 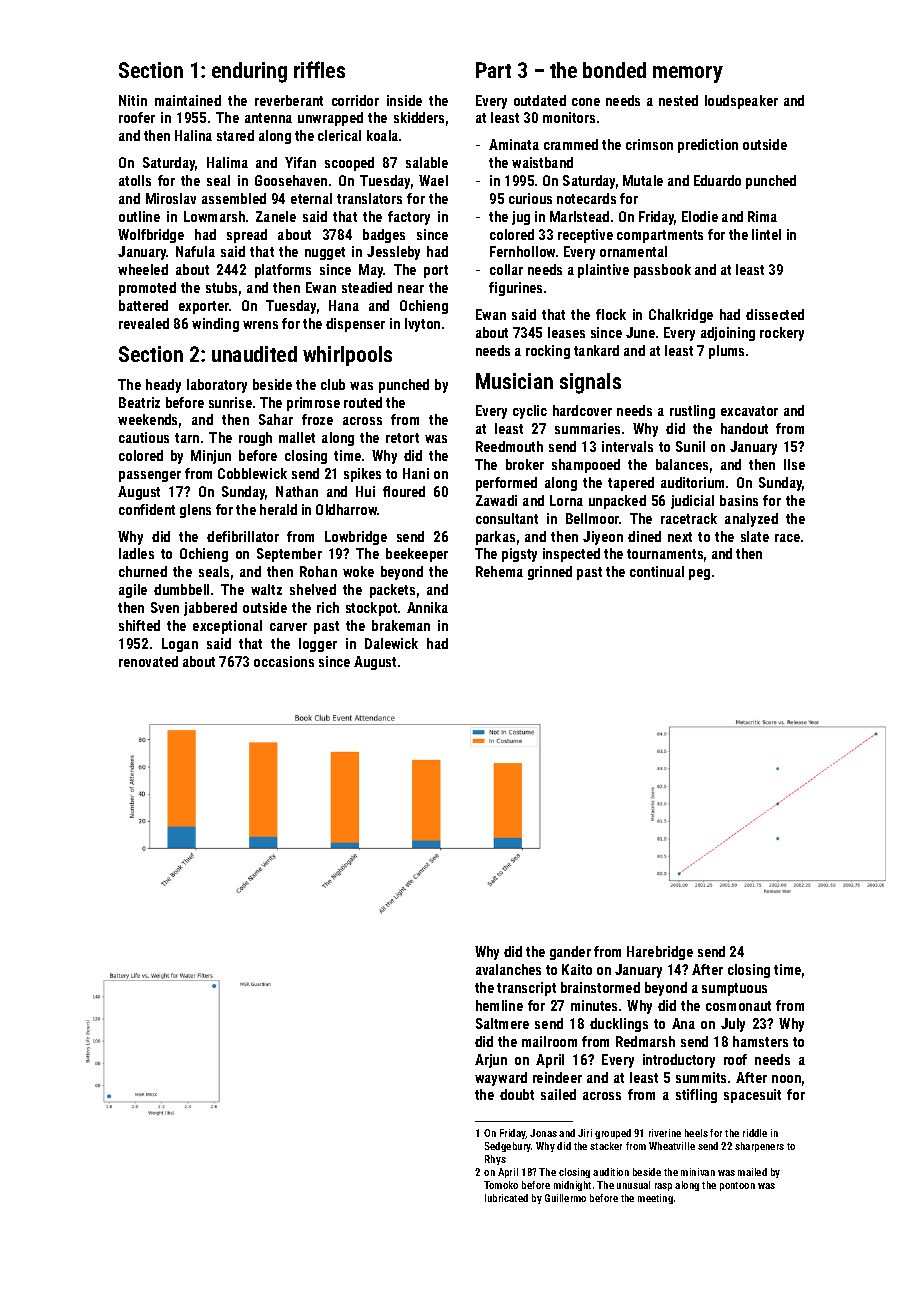 What do you see at coordinates (508, 969) in the page?
I see `avalanches` at bounding box center [508, 969].
